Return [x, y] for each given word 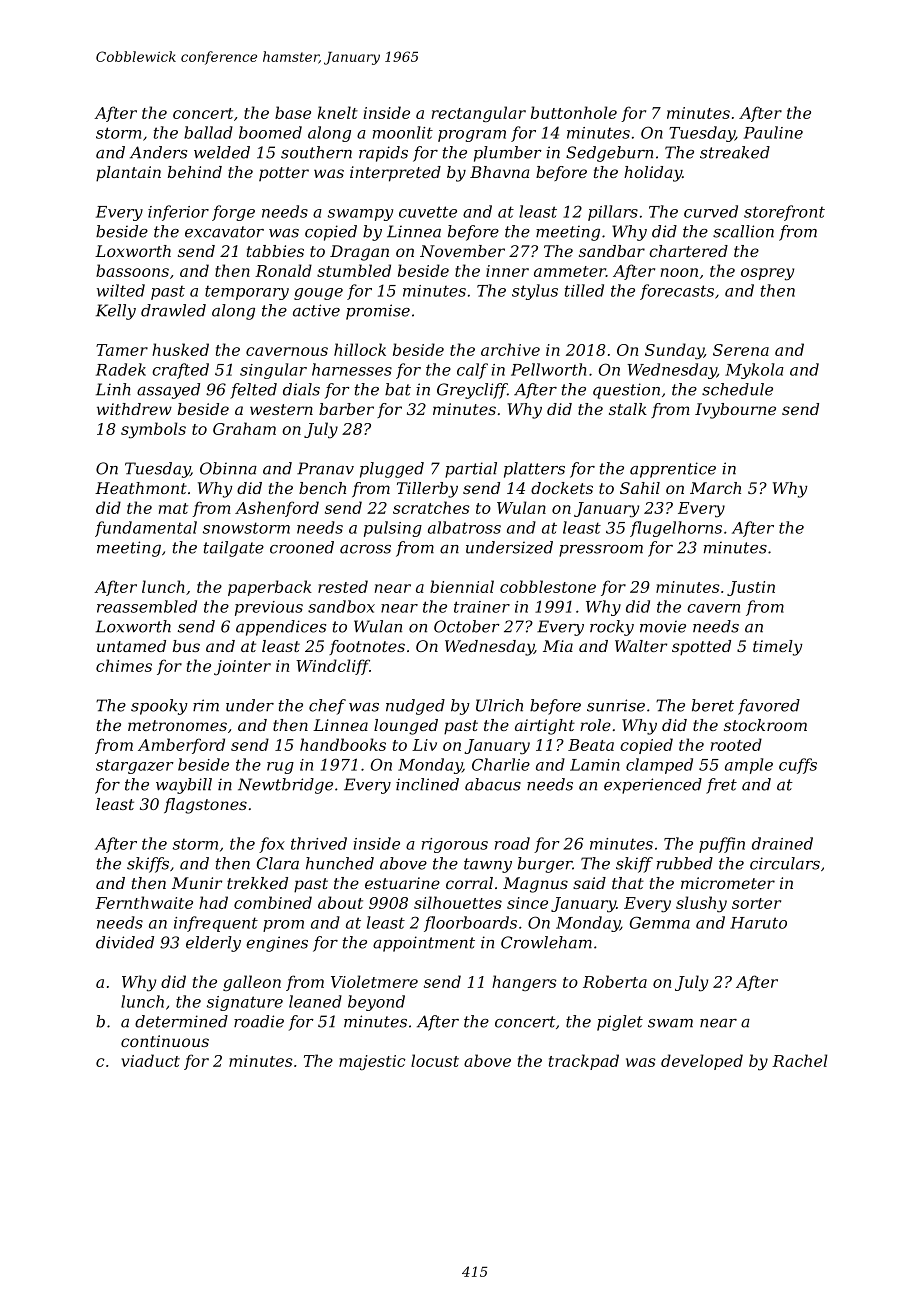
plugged [392, 470]
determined [181, 1021]
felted [253, 391]
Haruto [758, 923]
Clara [278, 863]
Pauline [773, 132]
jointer [242, 667]
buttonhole [574, 112]
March [715, 488]
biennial [462, 586]
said [589, 883]
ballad [208, 132]
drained [782, 843]
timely [778, 648]
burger [545, 865]
